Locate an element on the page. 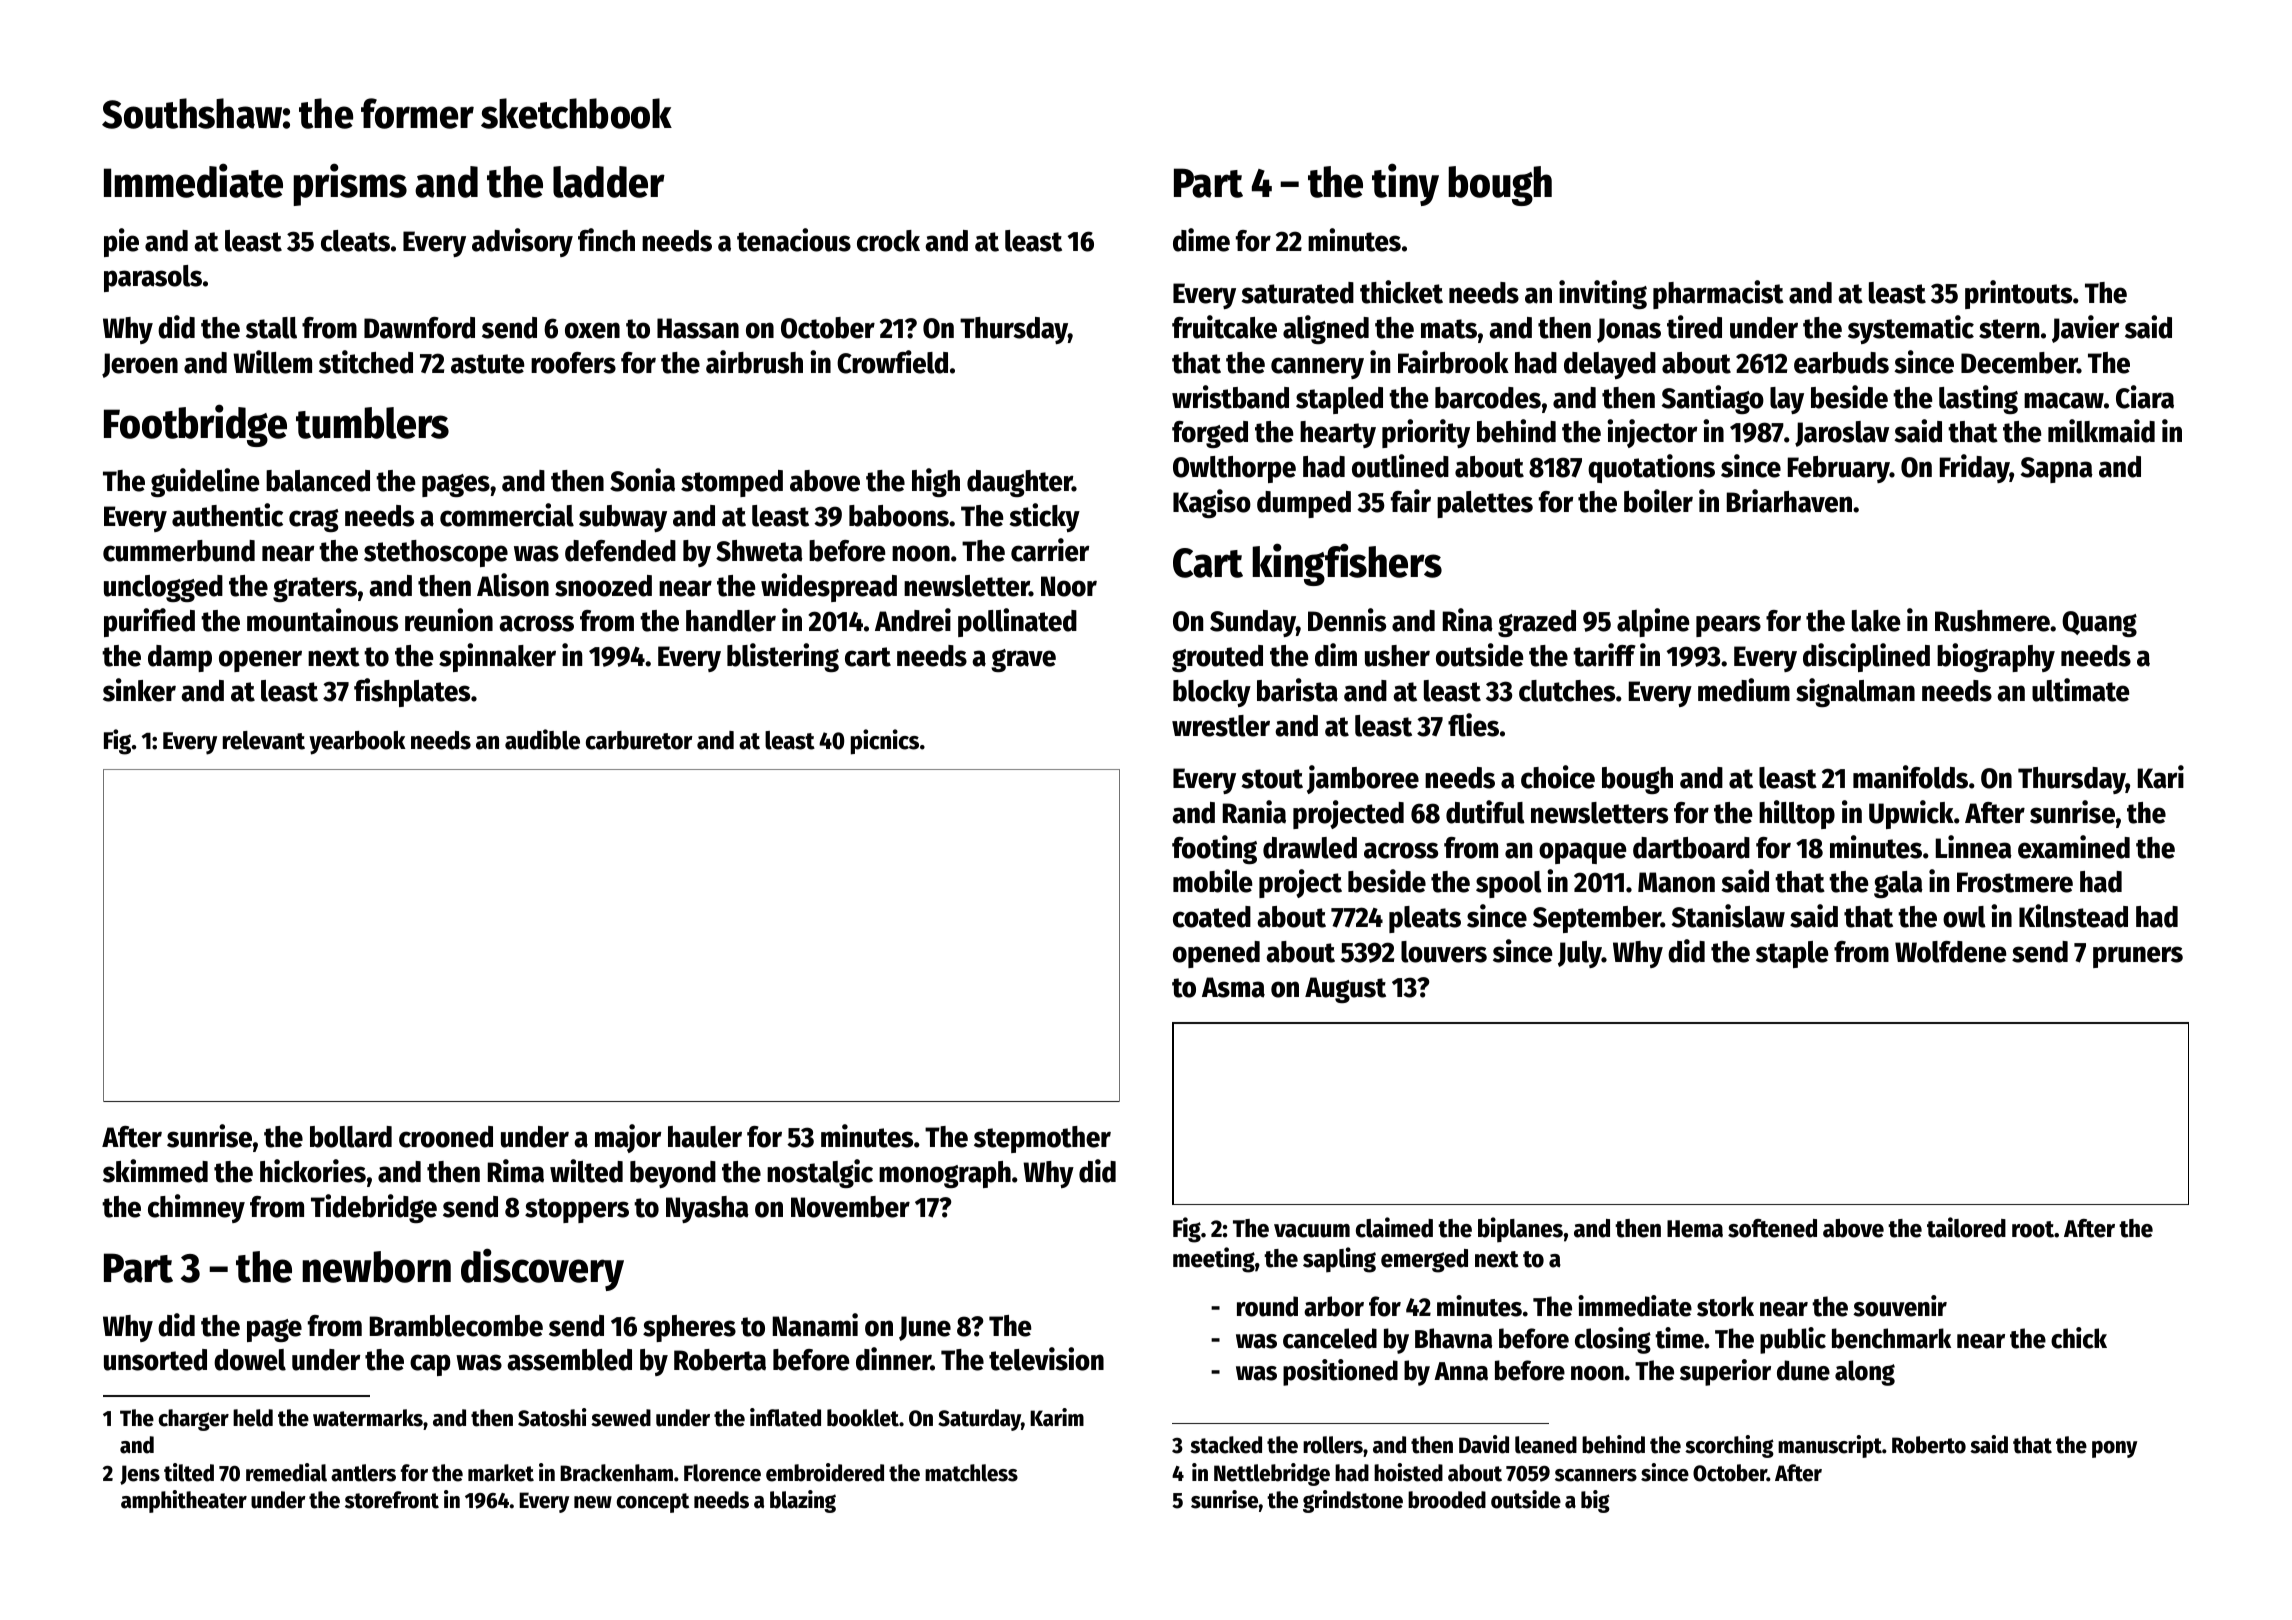 The image size is (2292, 1620). newborn is located at coordinates (376, 1267).
